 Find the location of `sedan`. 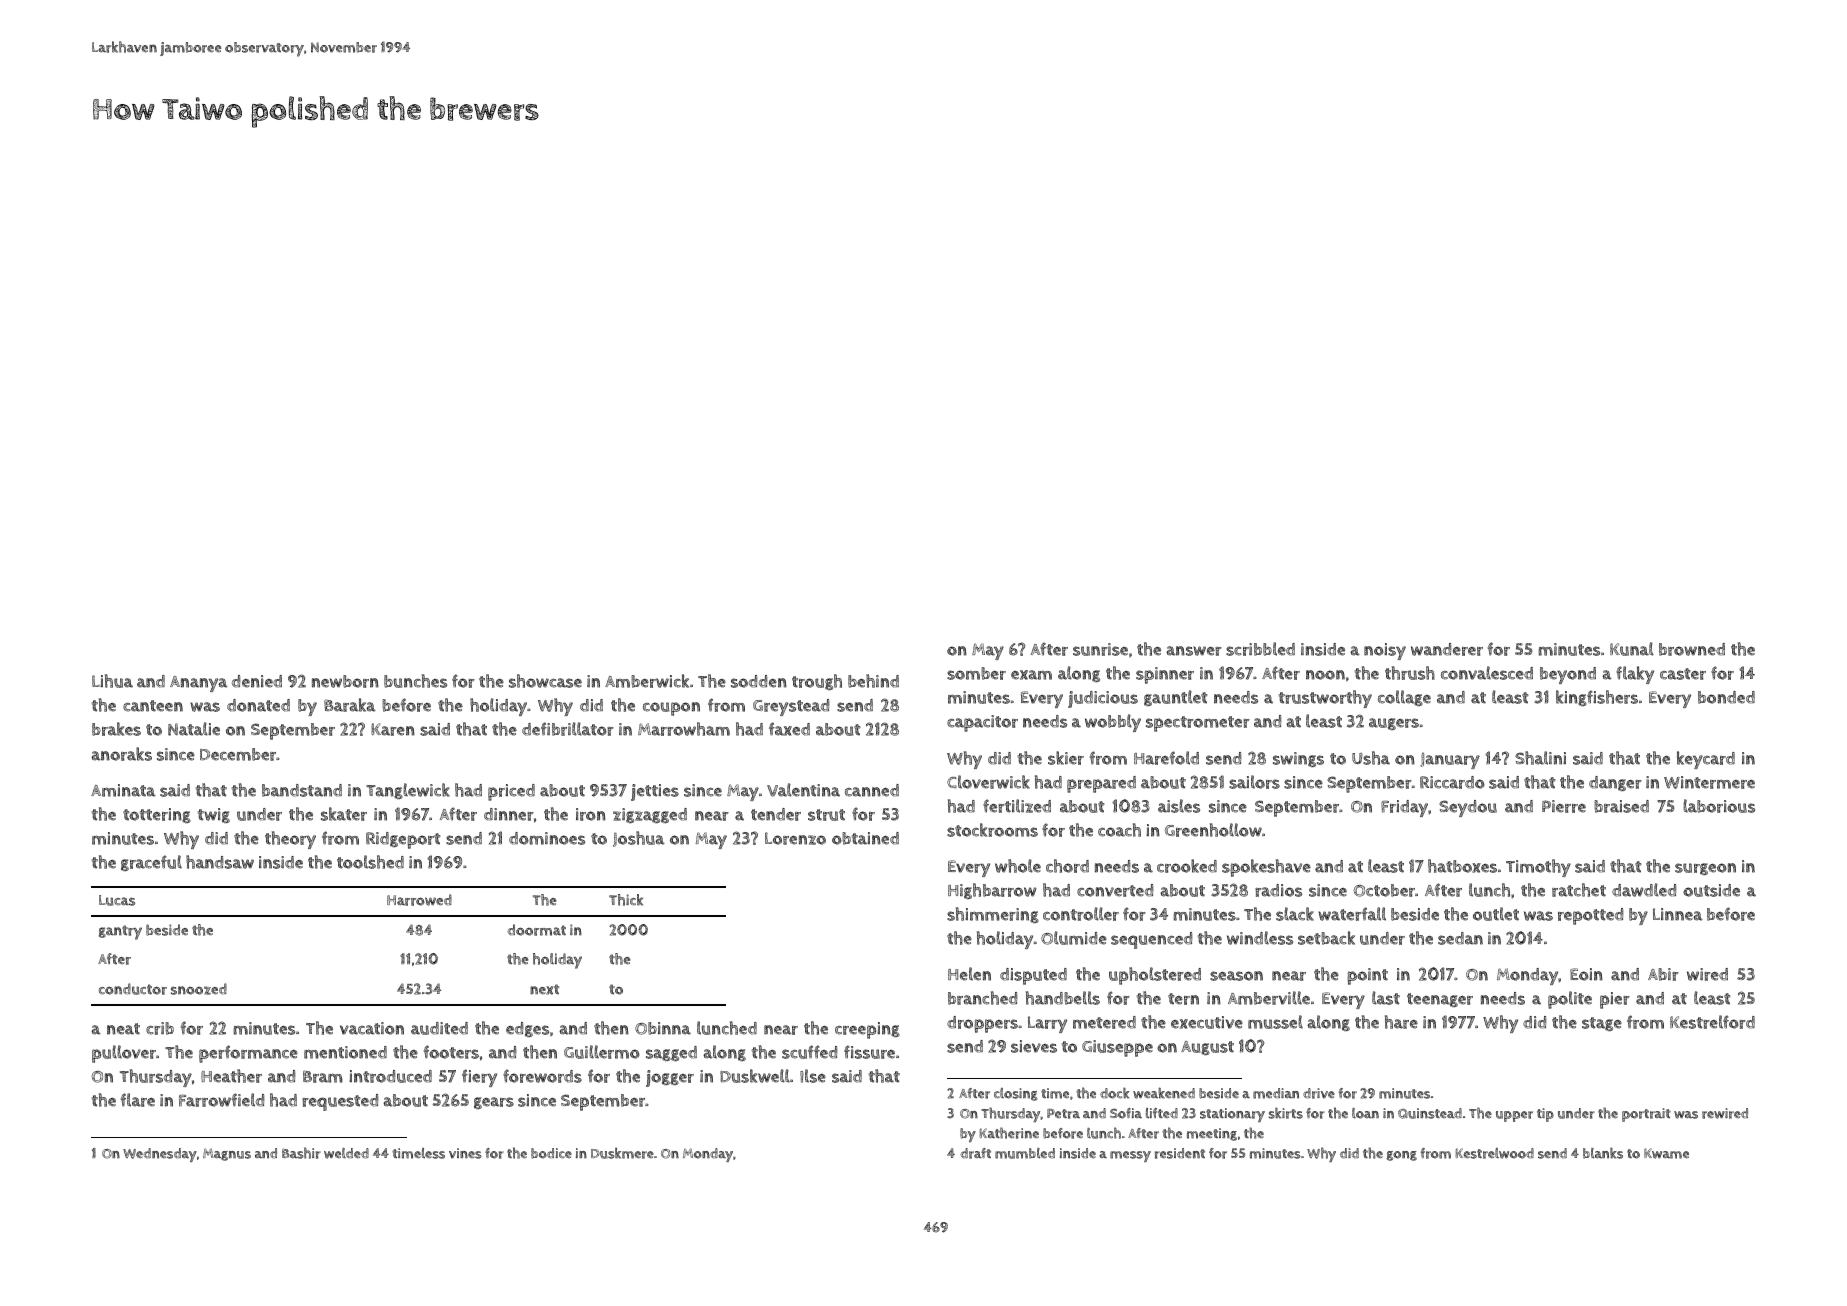

sedan is located at coordinates (1460, 938).
